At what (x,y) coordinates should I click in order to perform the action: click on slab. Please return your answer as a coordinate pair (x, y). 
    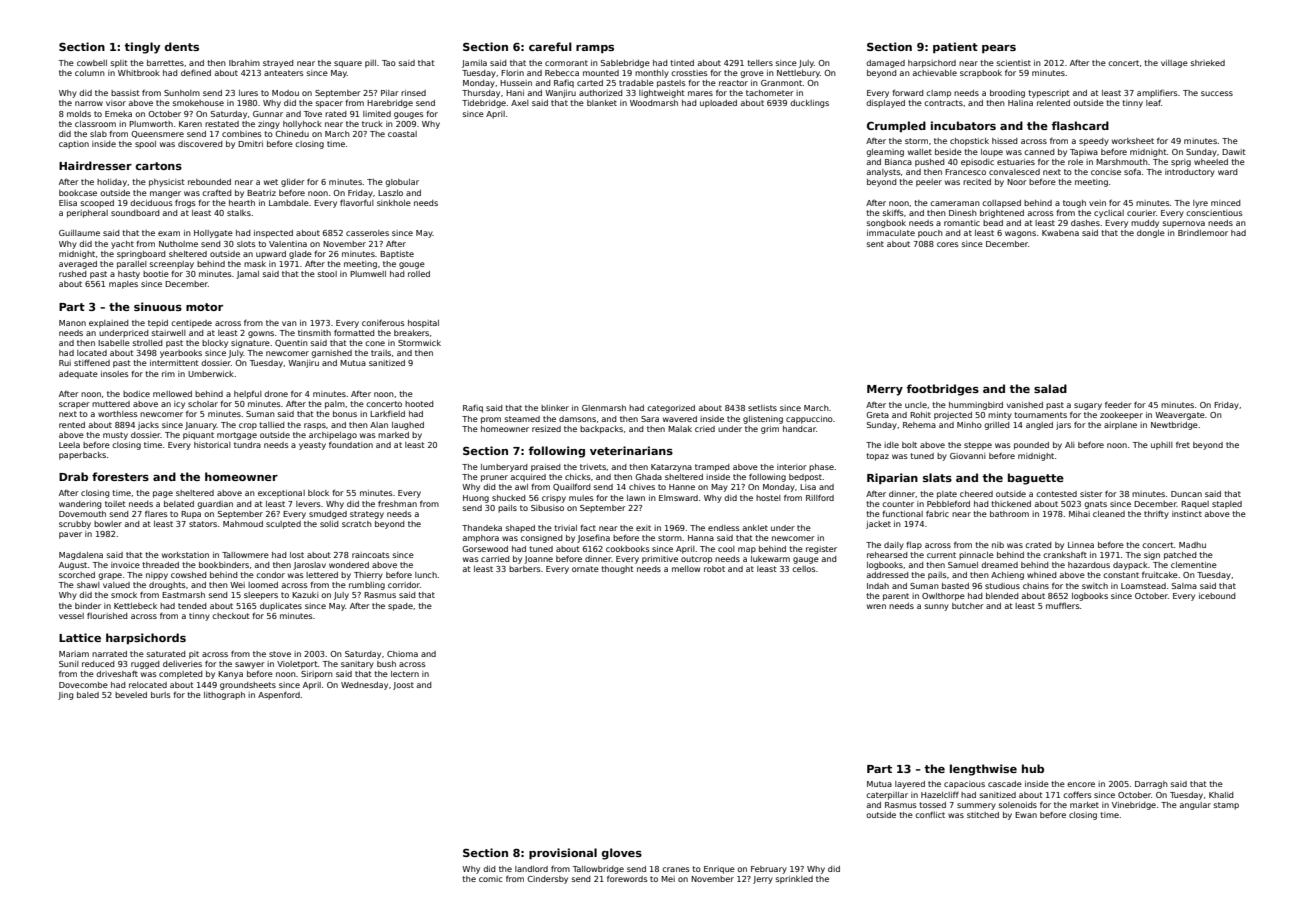
    Looking at the image, I should click on (98, 134).
